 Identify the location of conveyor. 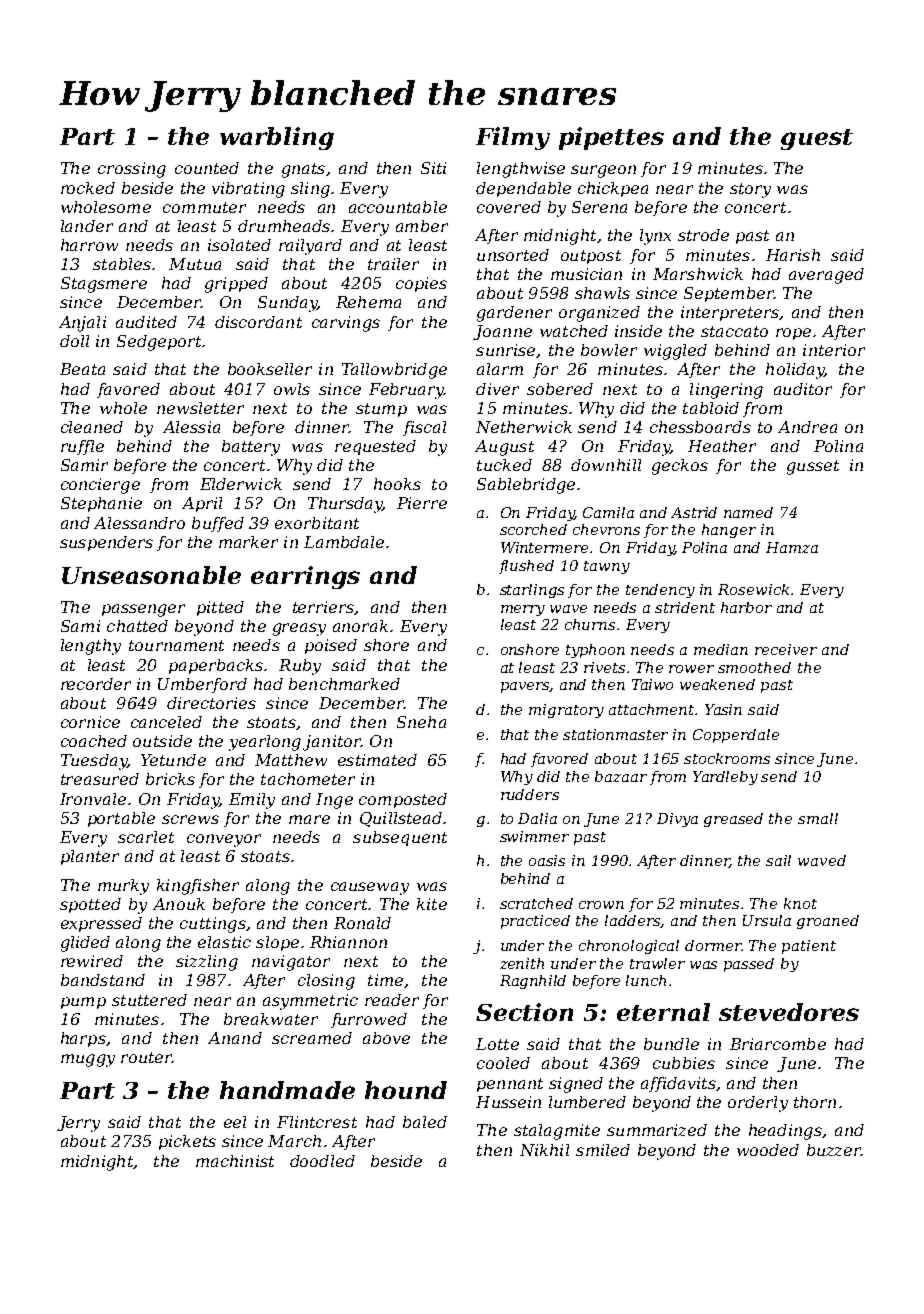
(224, 840).
